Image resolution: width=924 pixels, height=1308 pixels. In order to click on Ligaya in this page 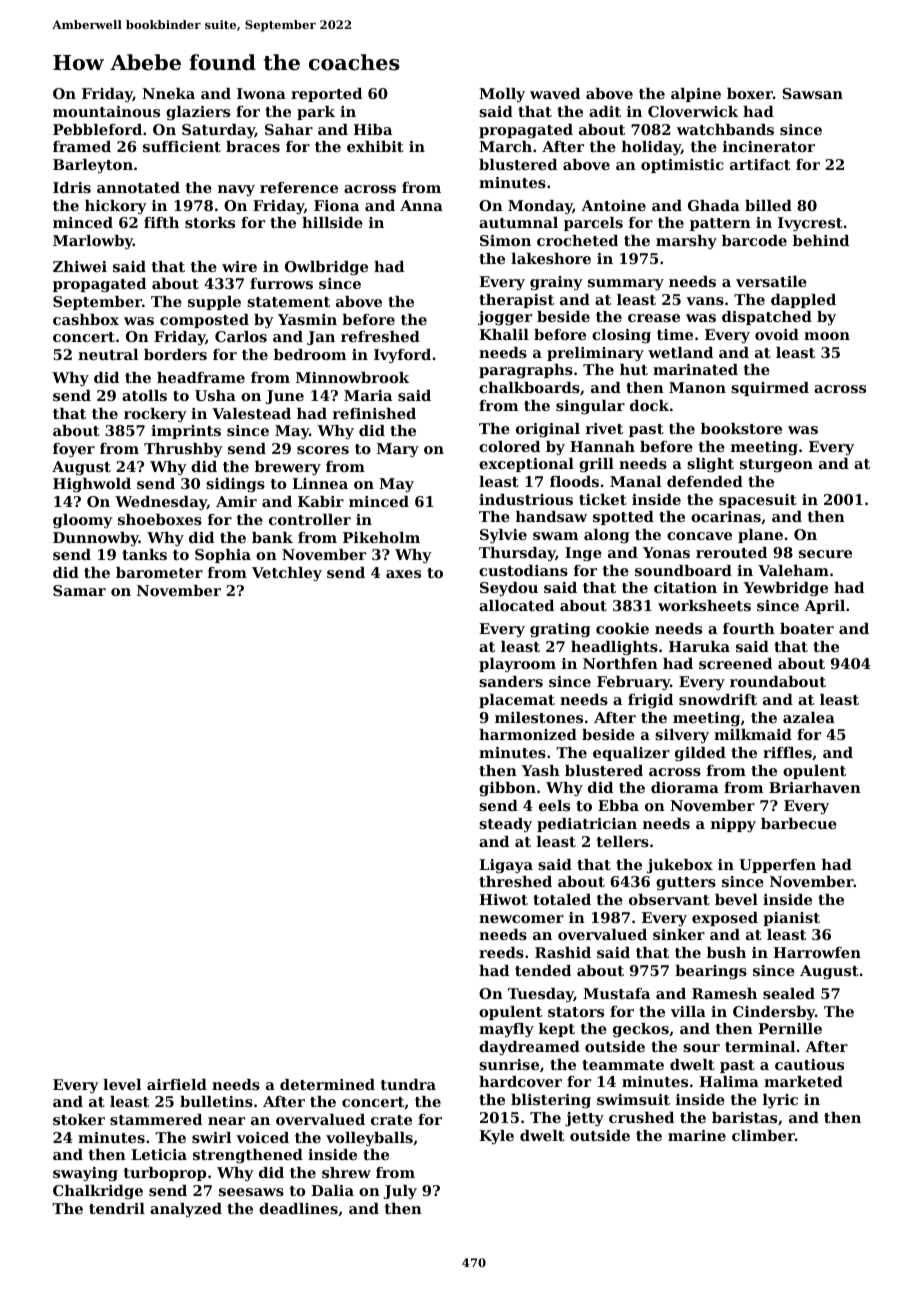, I will do `click(506, 866)`.
